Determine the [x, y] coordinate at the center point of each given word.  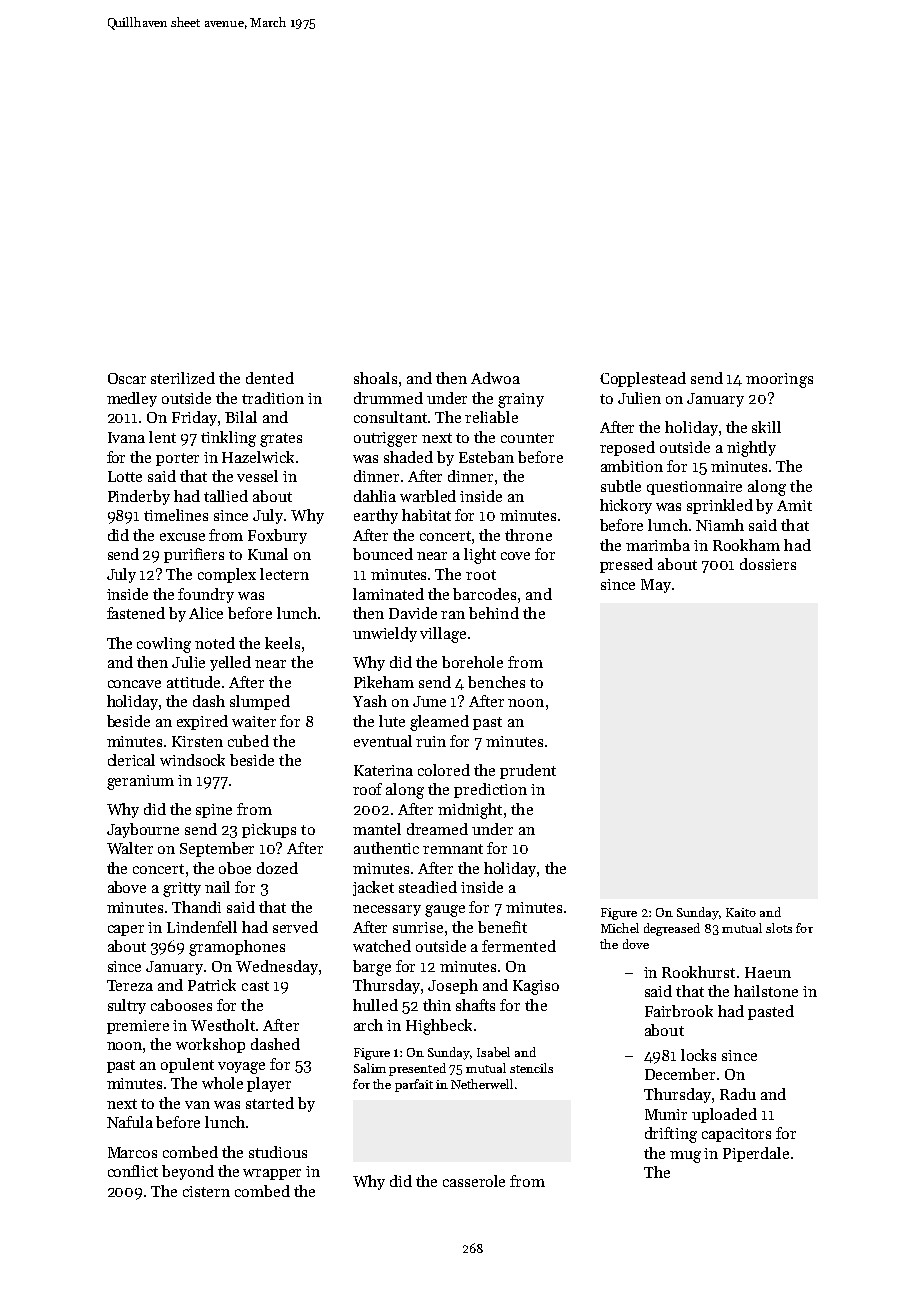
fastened [136, 613]
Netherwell [482, 1084]
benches [496, 682]
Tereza [130, 985]
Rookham [746, 545]
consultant [390, 417]
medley [132, 399]
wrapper [272, 1174]
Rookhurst [698, 972]
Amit [794, 505]
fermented [519, 946]
